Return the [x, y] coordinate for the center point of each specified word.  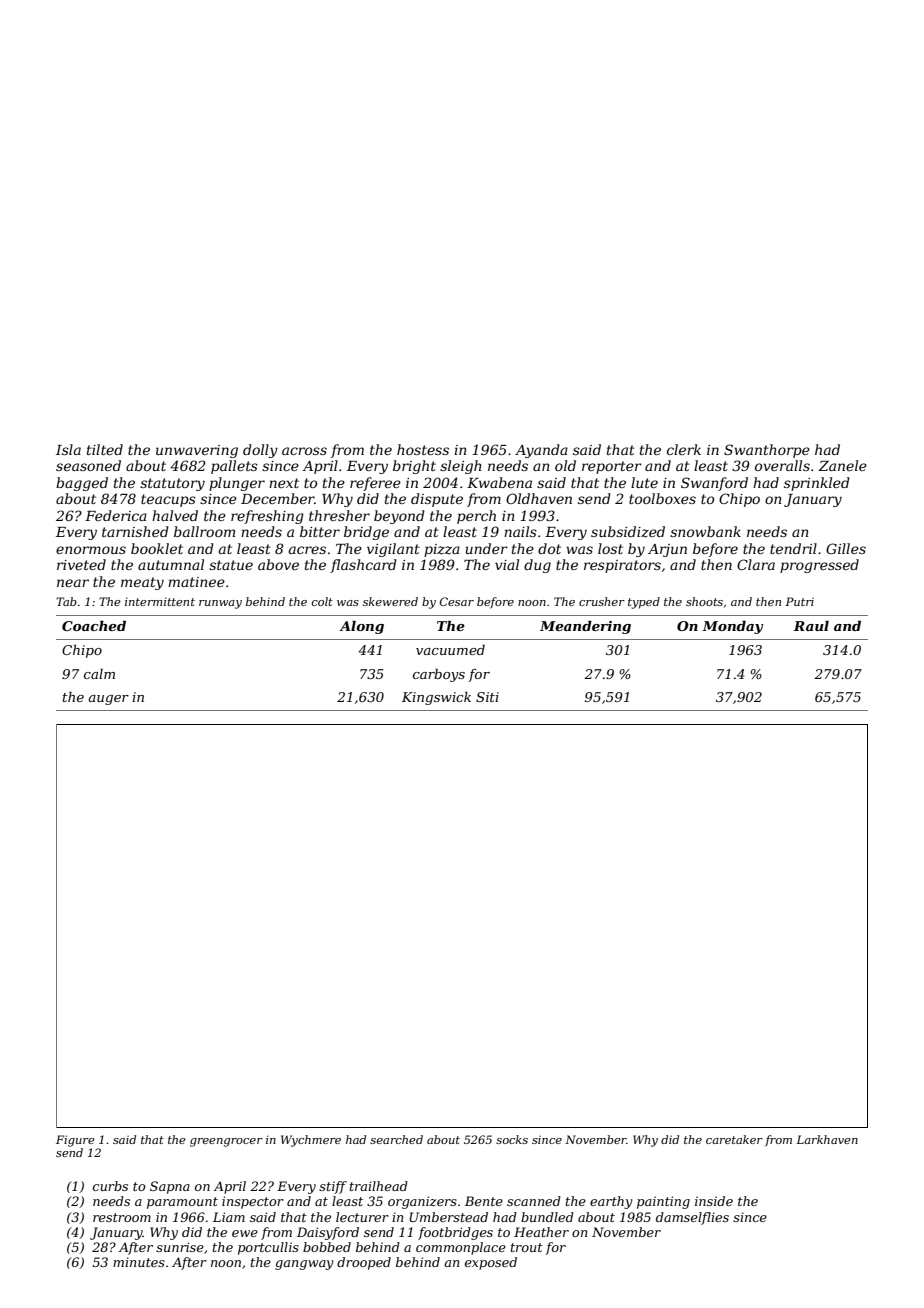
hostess [423, 449]
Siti [487, 697]
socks [512, 1139]
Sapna [170, 1187]
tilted [105, 449]
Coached [94, 626]
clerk [684, 449]
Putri [799, 601]
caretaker [734, 1139]
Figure [75, 1141]
